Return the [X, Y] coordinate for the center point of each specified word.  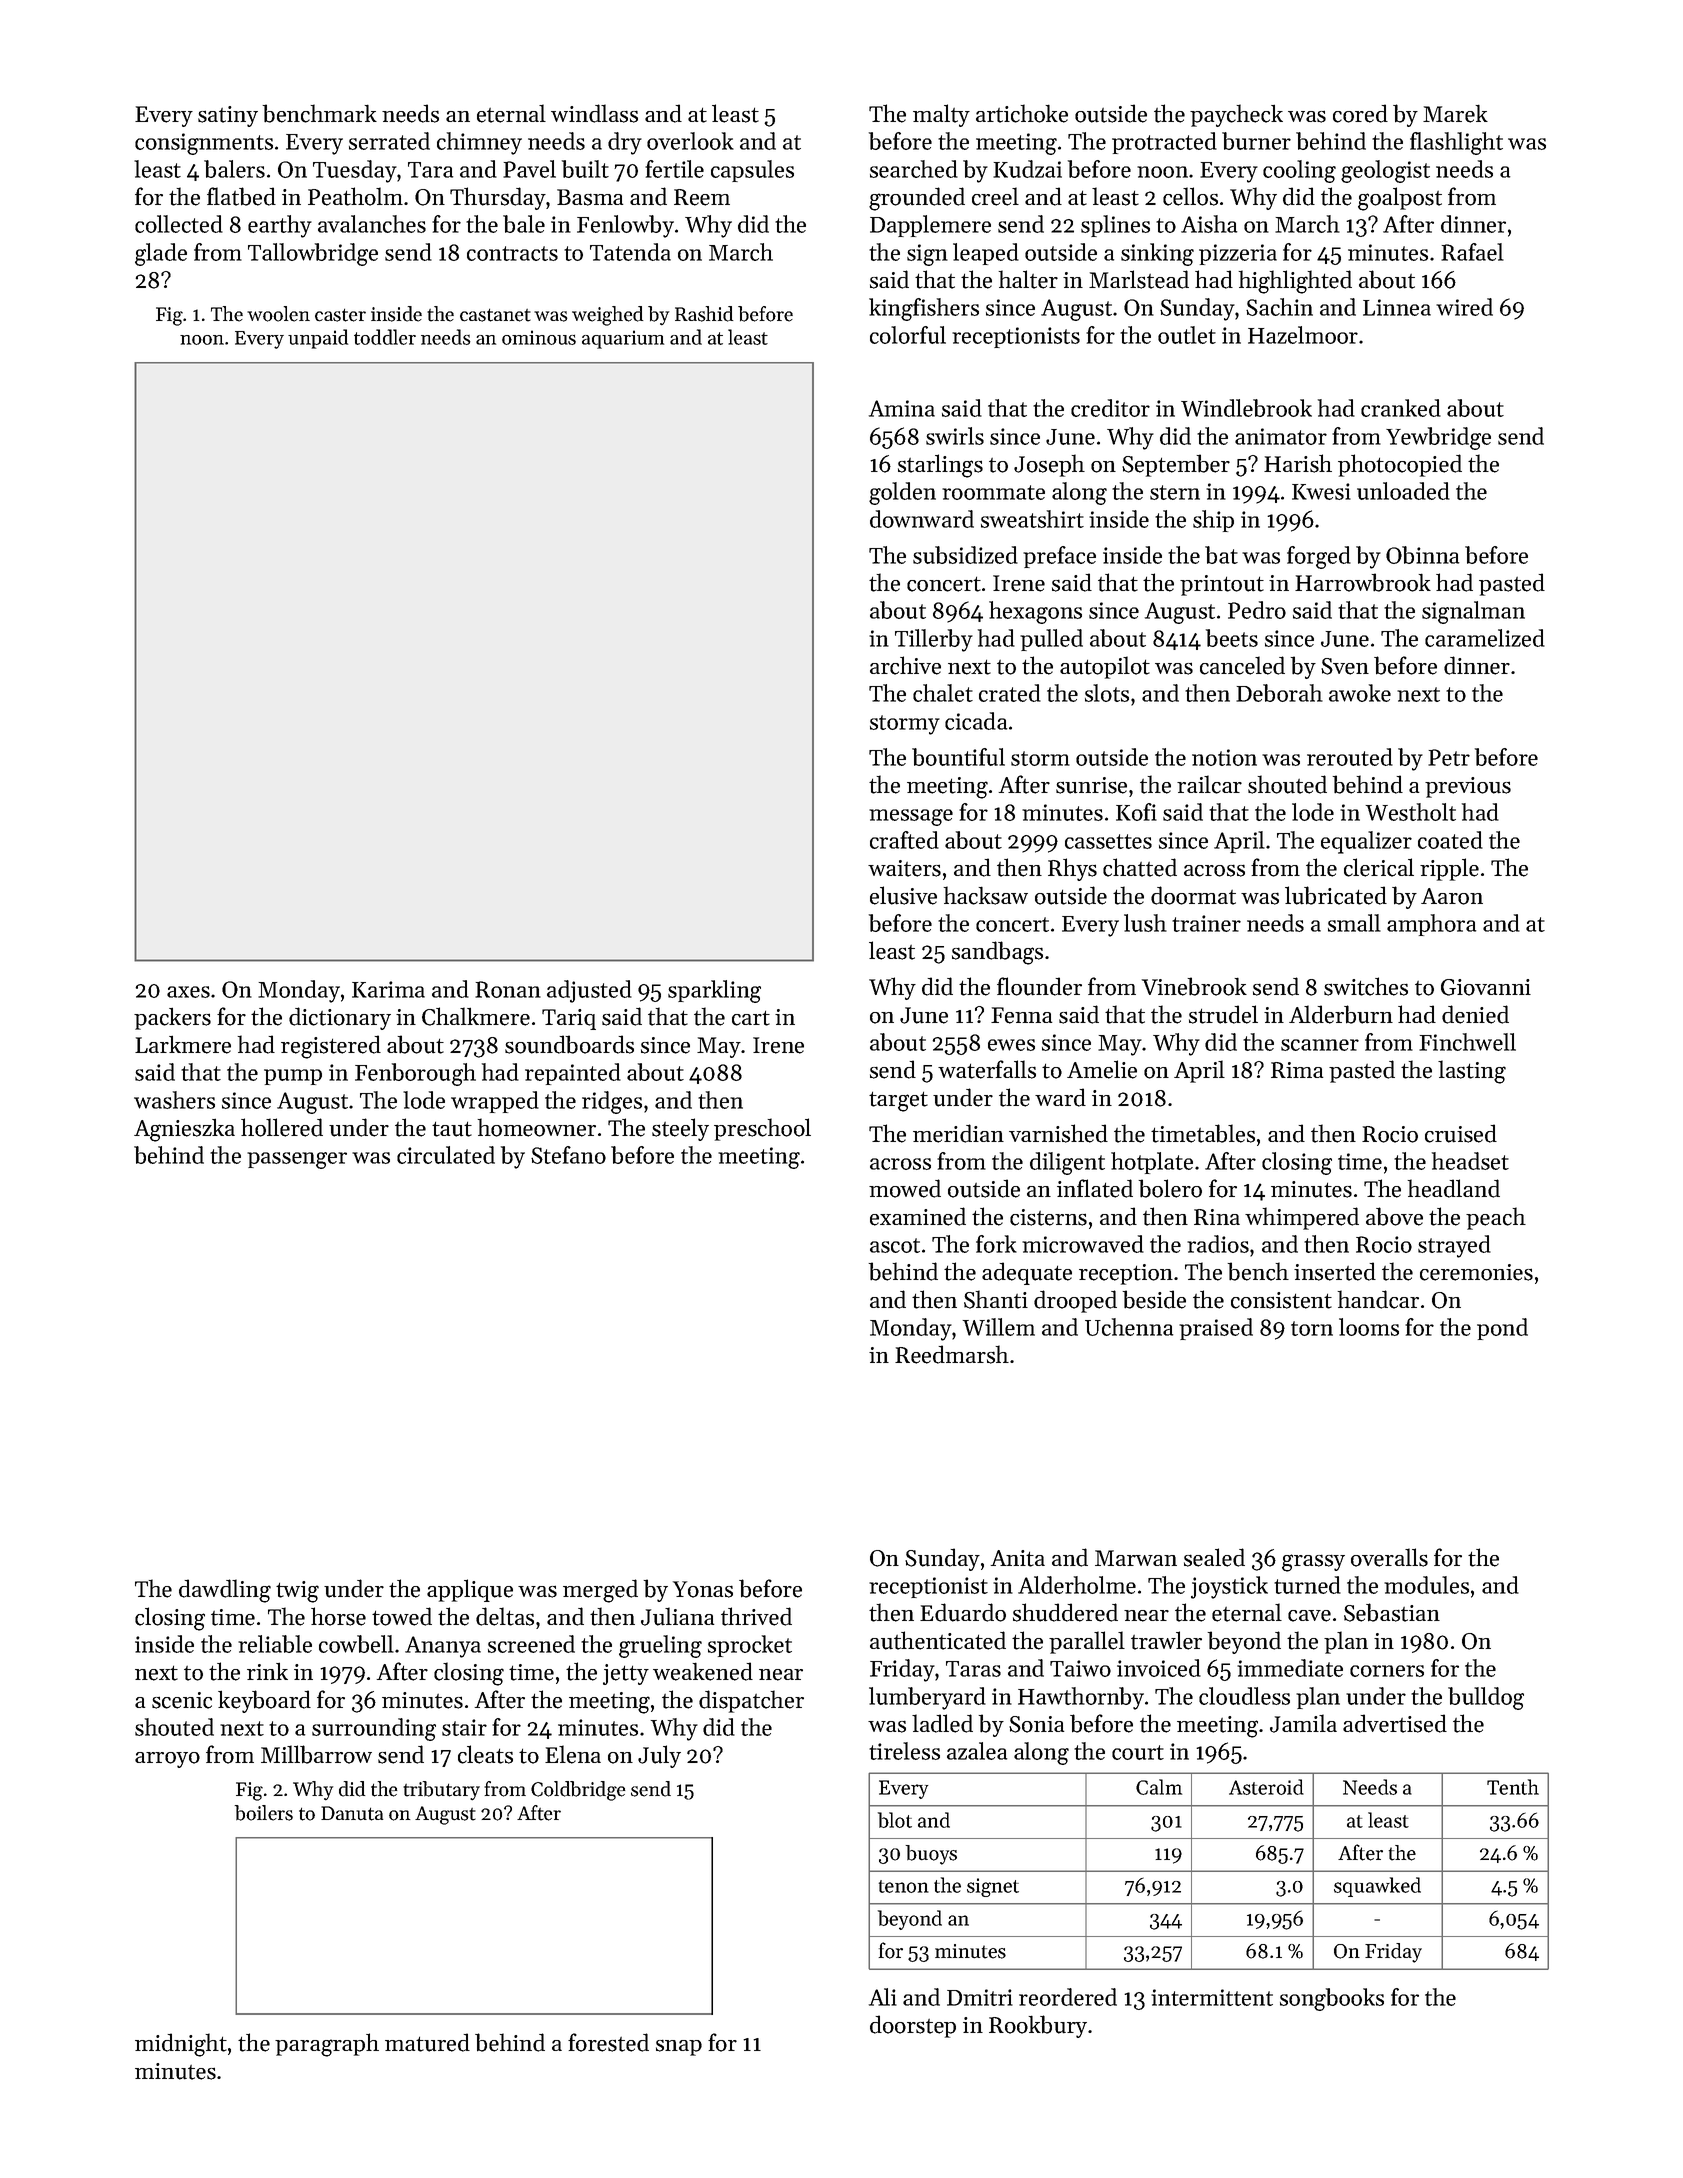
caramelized [1485, 638]
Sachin [1279, 307]
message [911, 817]
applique [470, 1590]
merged [600, 1591]
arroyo [167, 1760]
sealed [1214, 1557]
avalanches [372, 224]
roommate [993, 492]
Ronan [508, 989]
